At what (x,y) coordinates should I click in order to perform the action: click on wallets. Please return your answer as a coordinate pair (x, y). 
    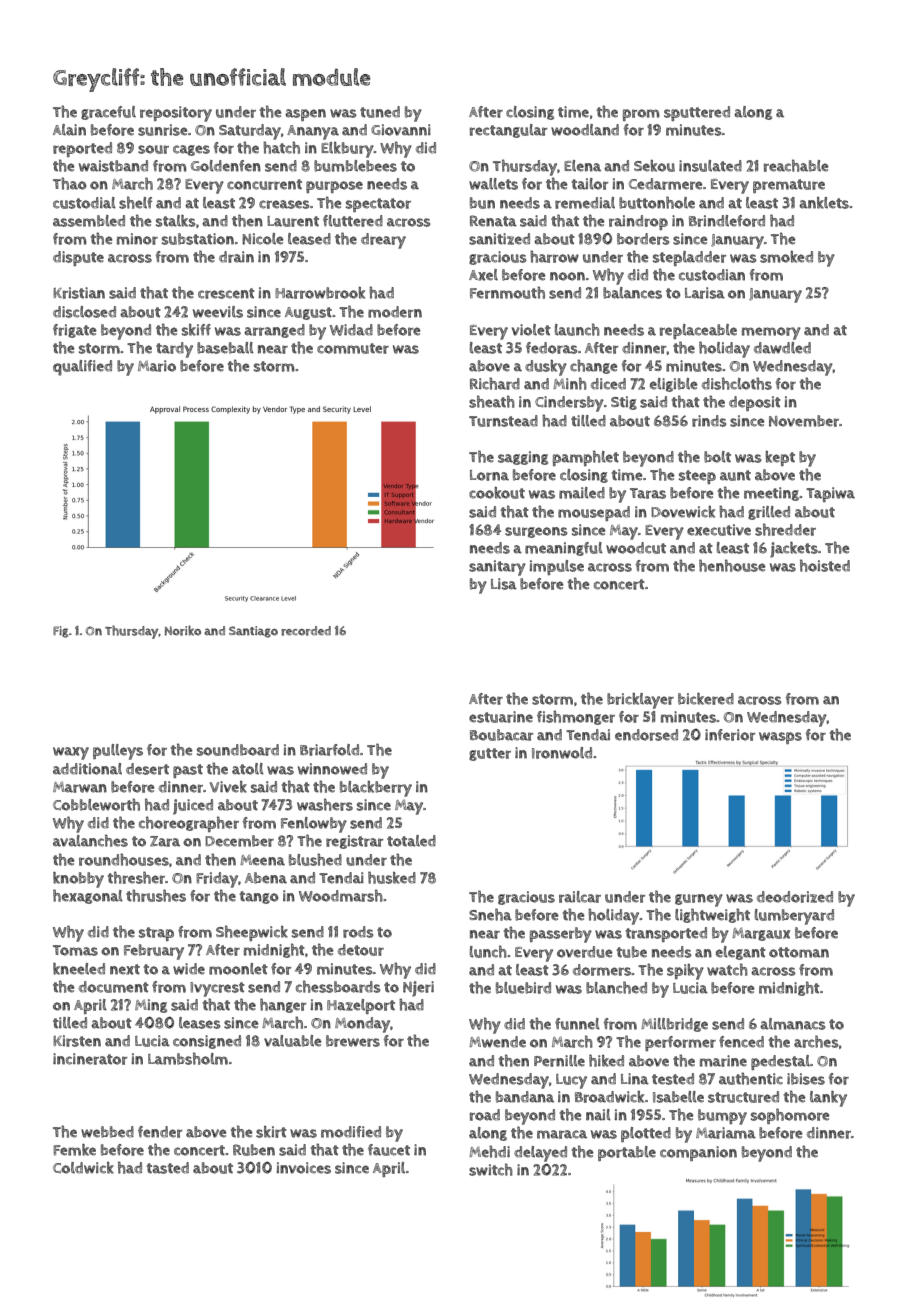
    Looking at the image, I should click on (493, 184).
